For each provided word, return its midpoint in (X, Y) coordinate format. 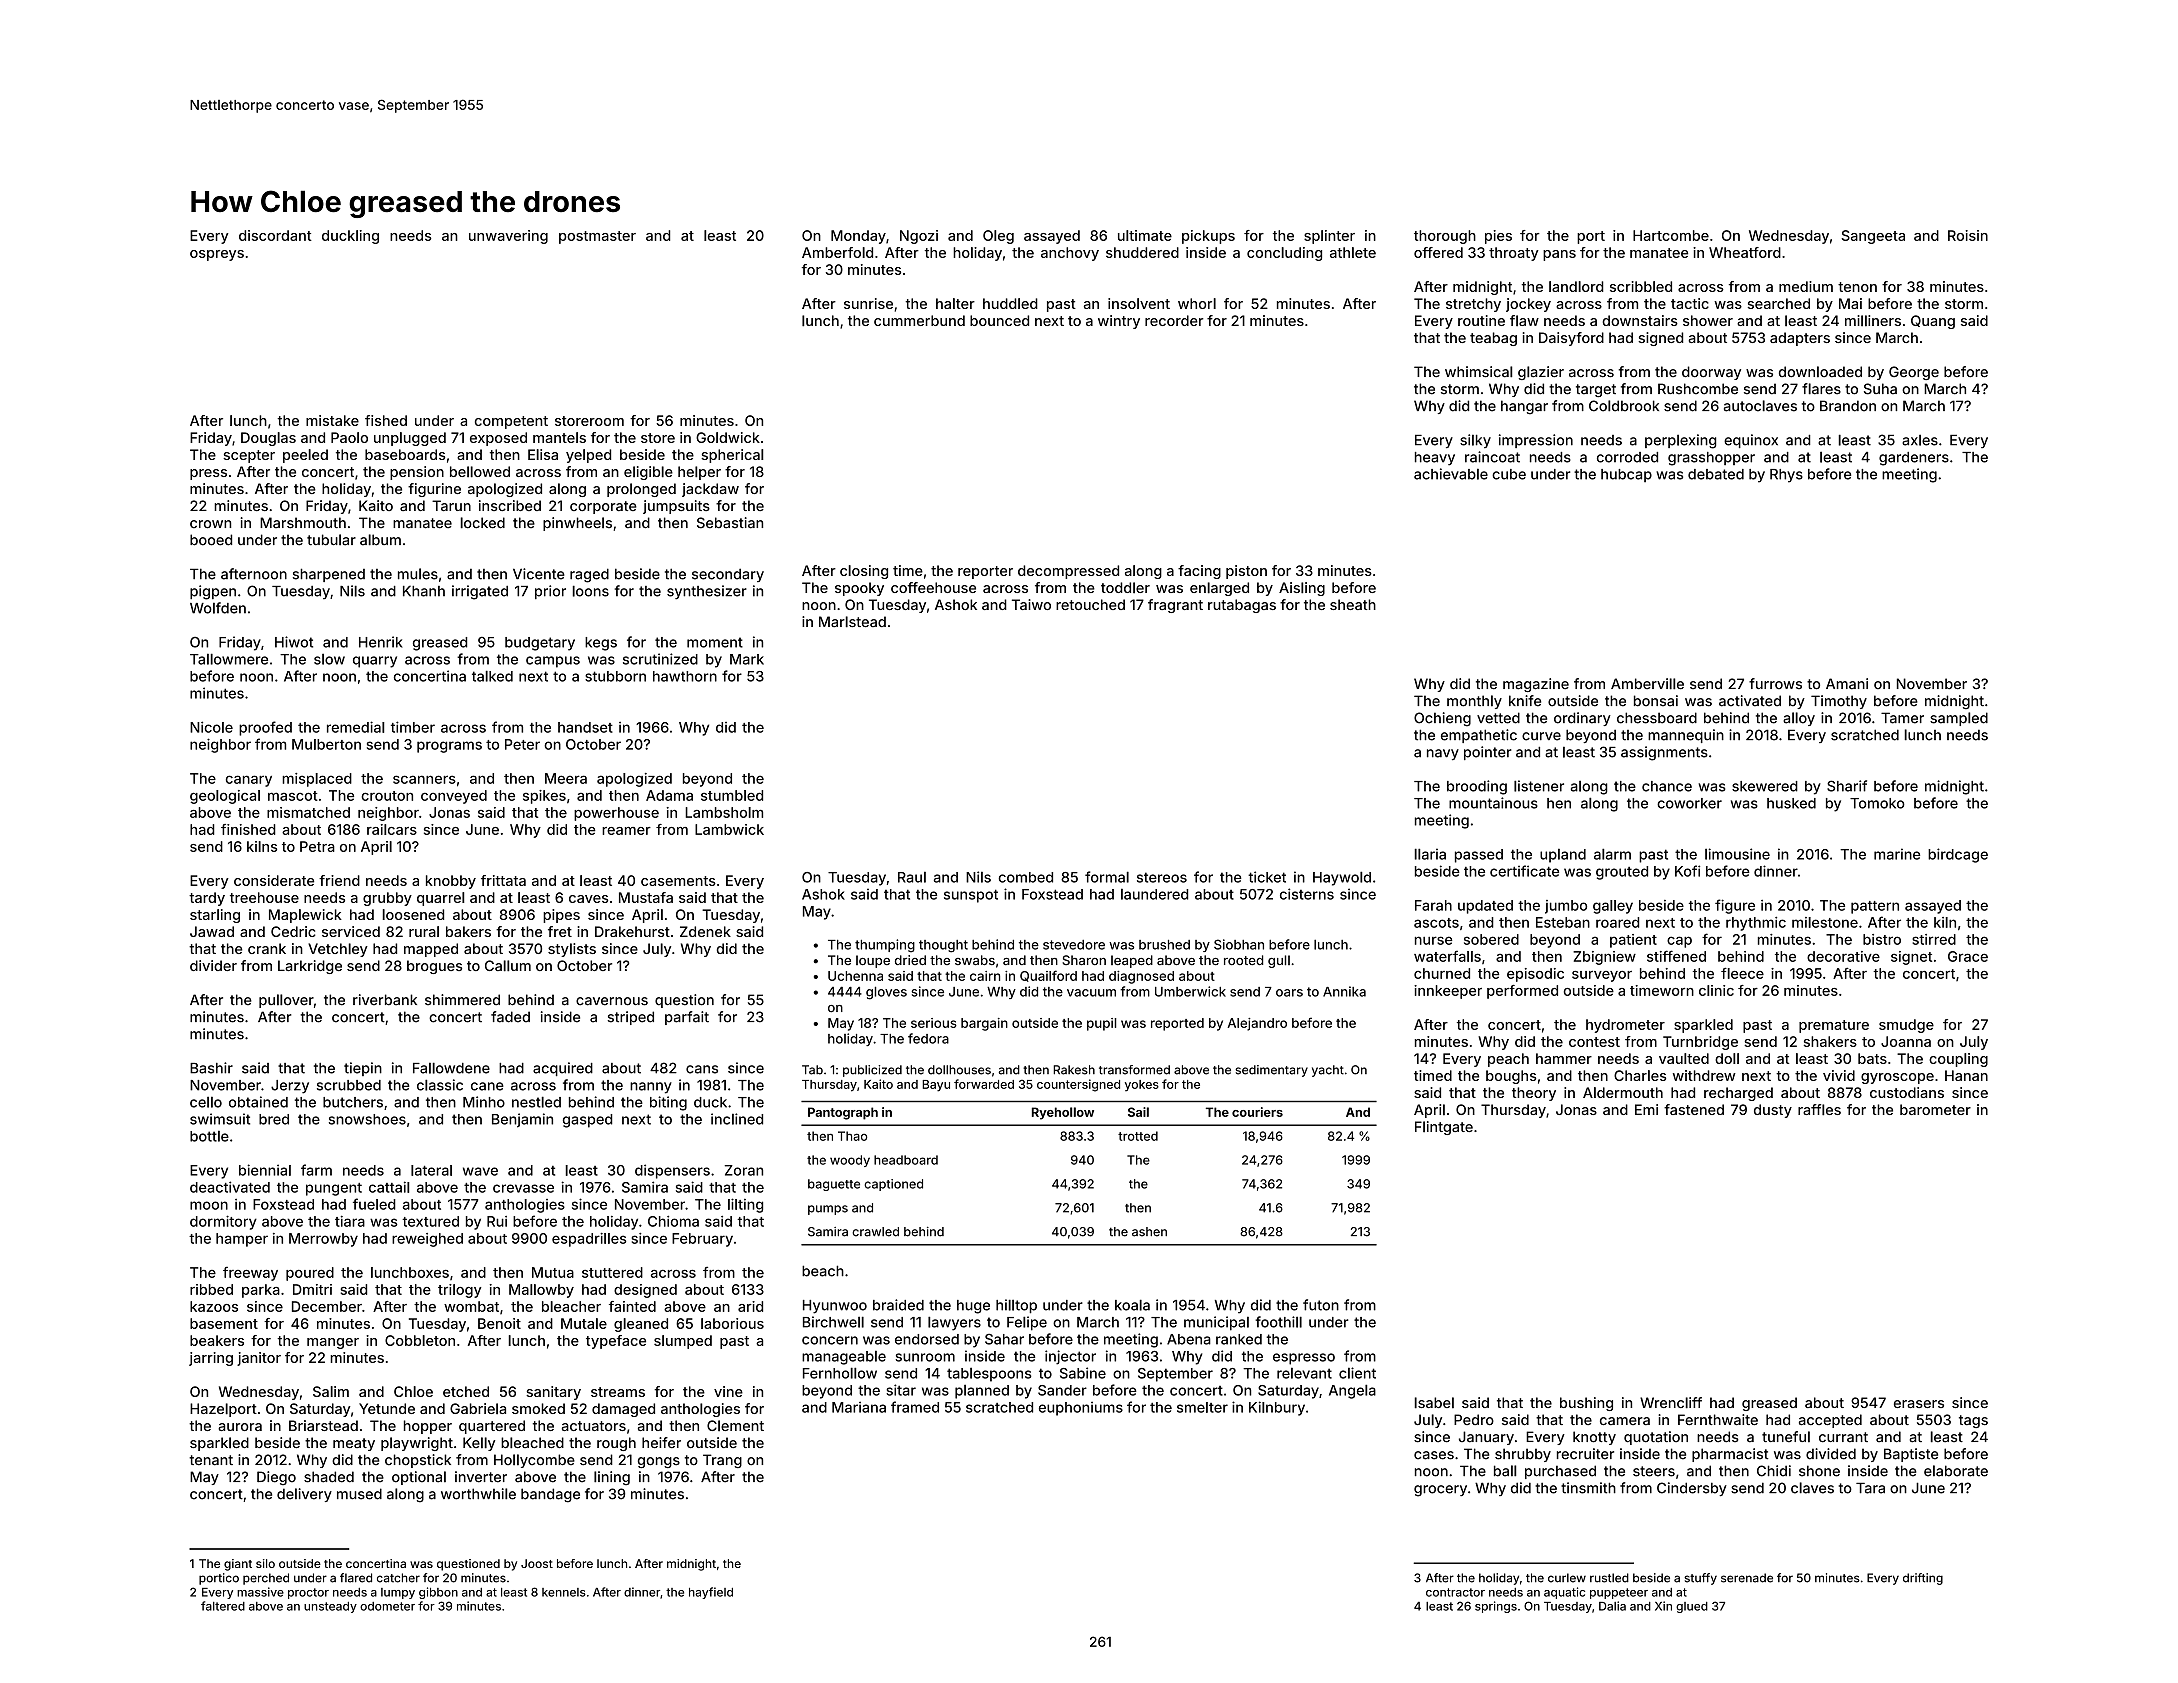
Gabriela (478, 1409)
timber (413, 727)
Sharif (1847, 786)
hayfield (711, 1593)
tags (1973, 1421)
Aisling (1302, 589)
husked (1791, 803)
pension (417, 473)
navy (1443, 755)
